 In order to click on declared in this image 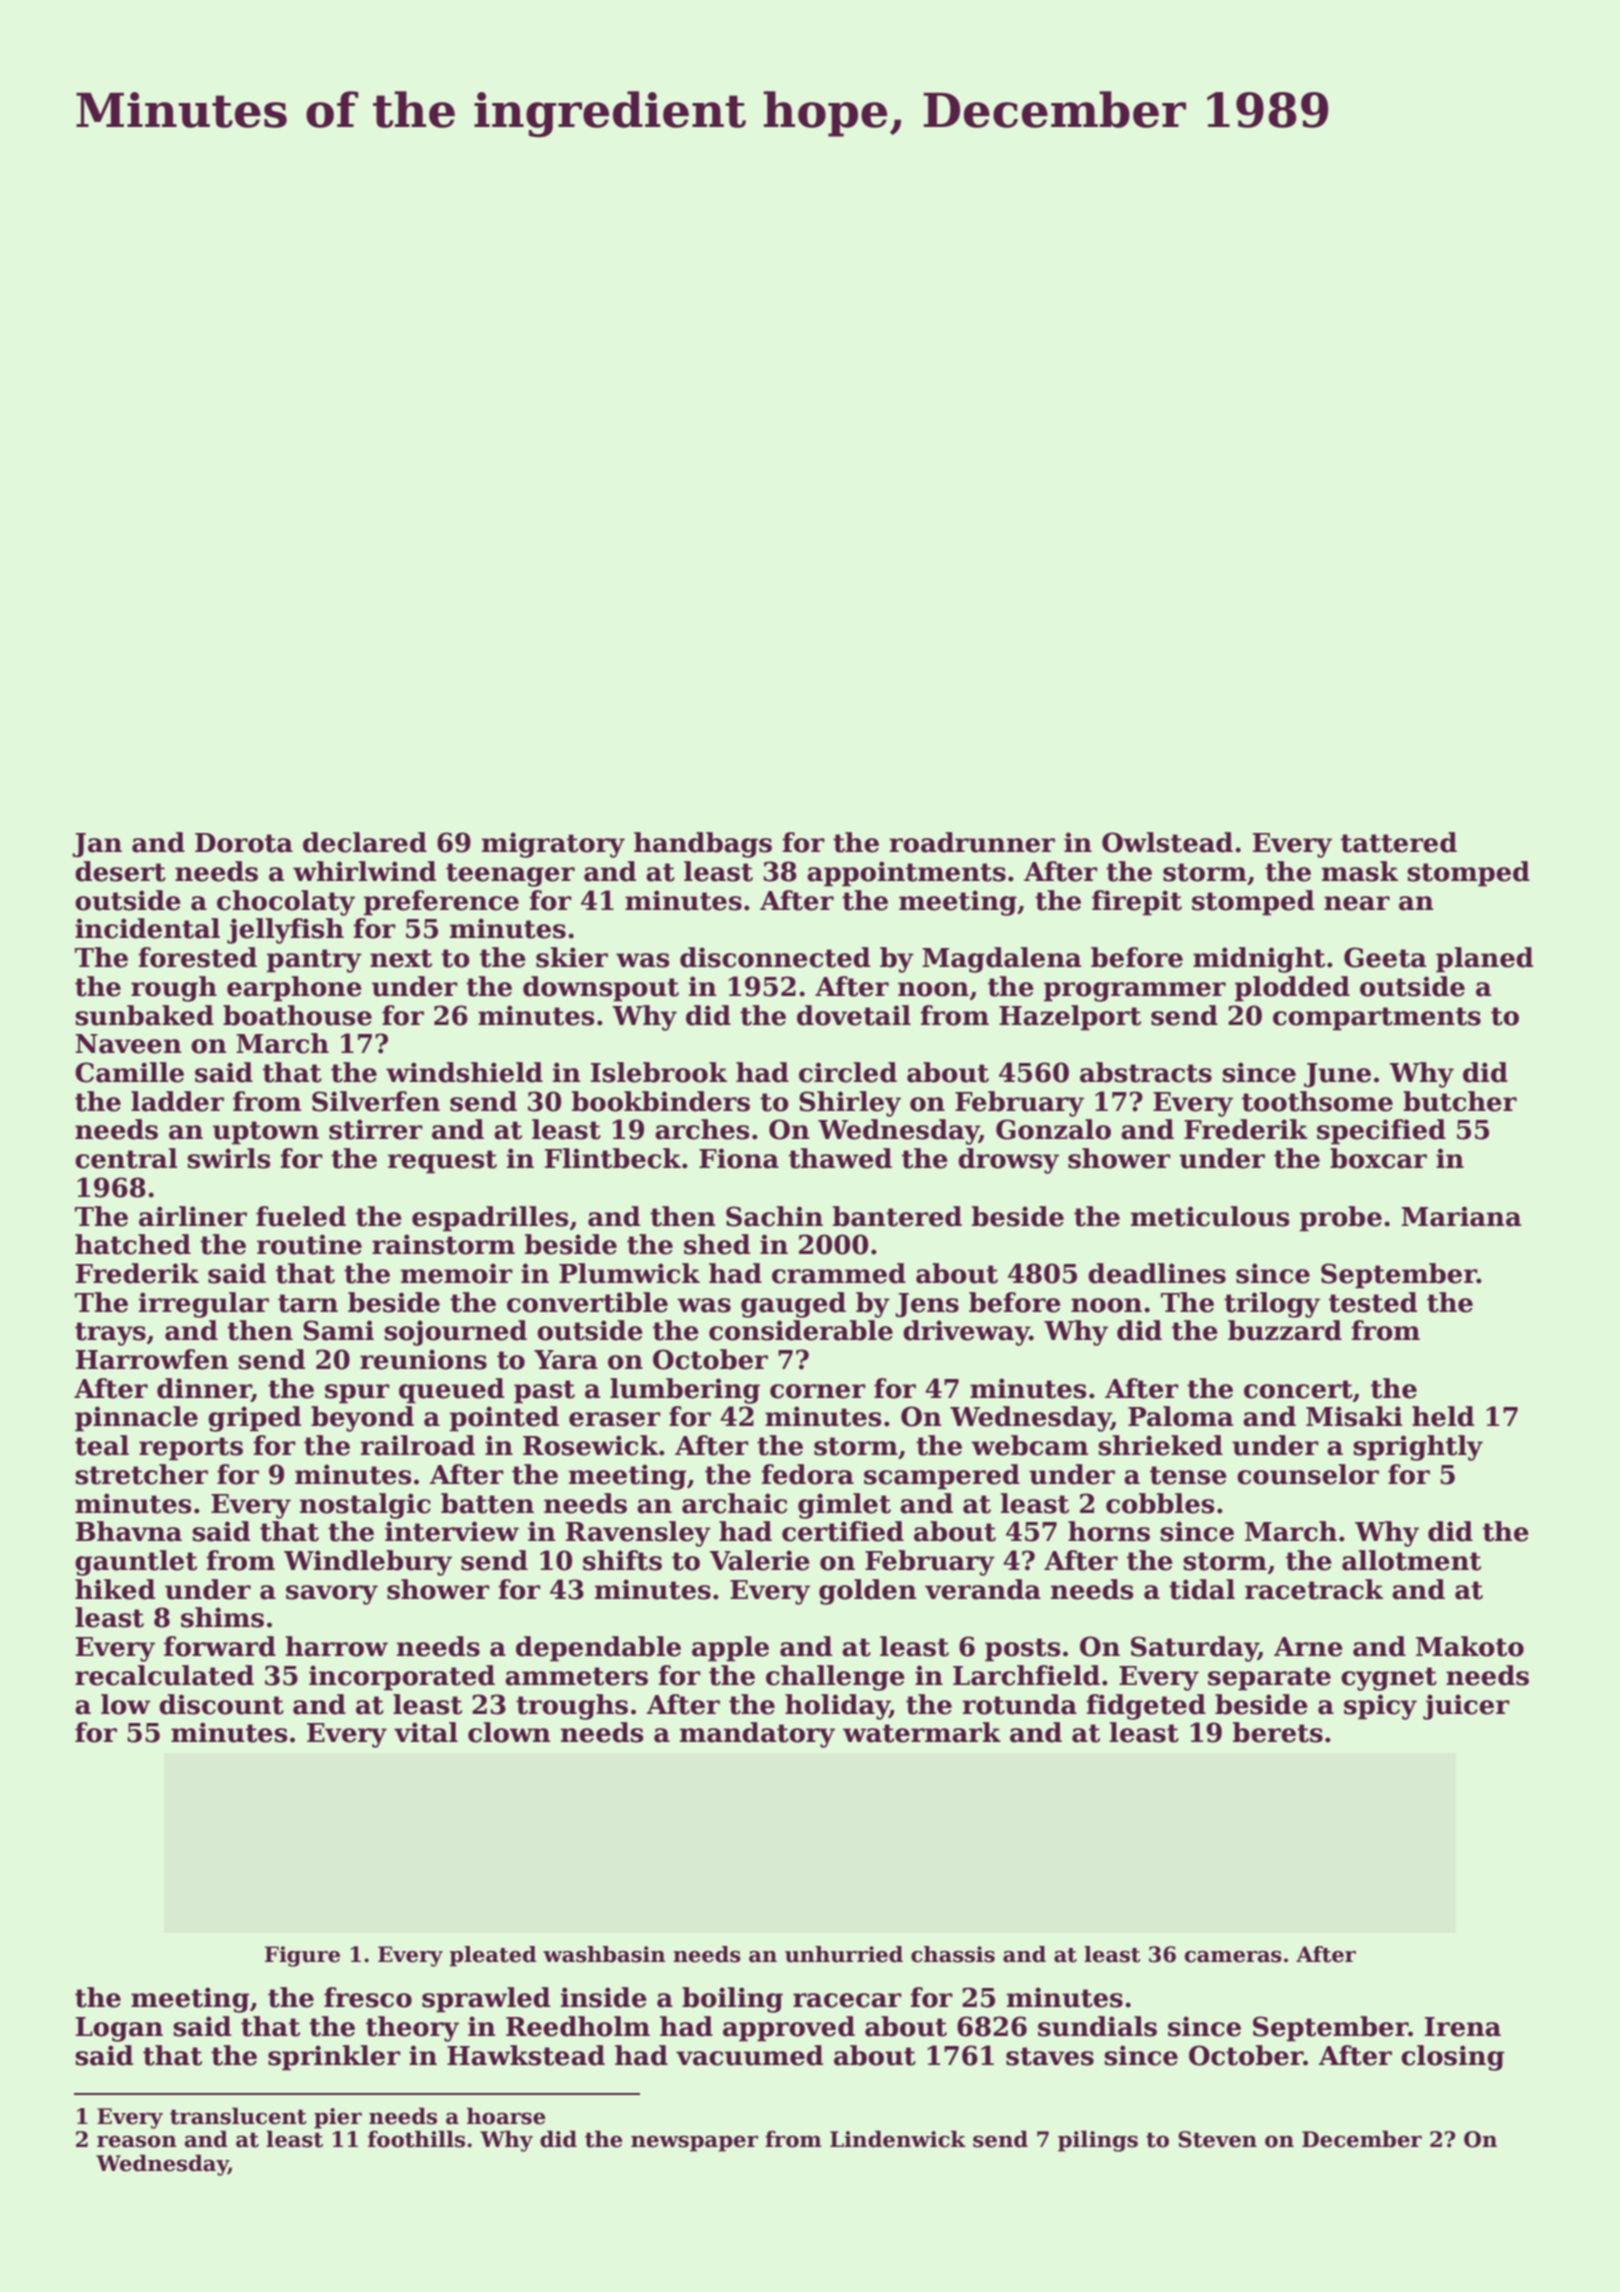, I will do `click(365, 842)`.
